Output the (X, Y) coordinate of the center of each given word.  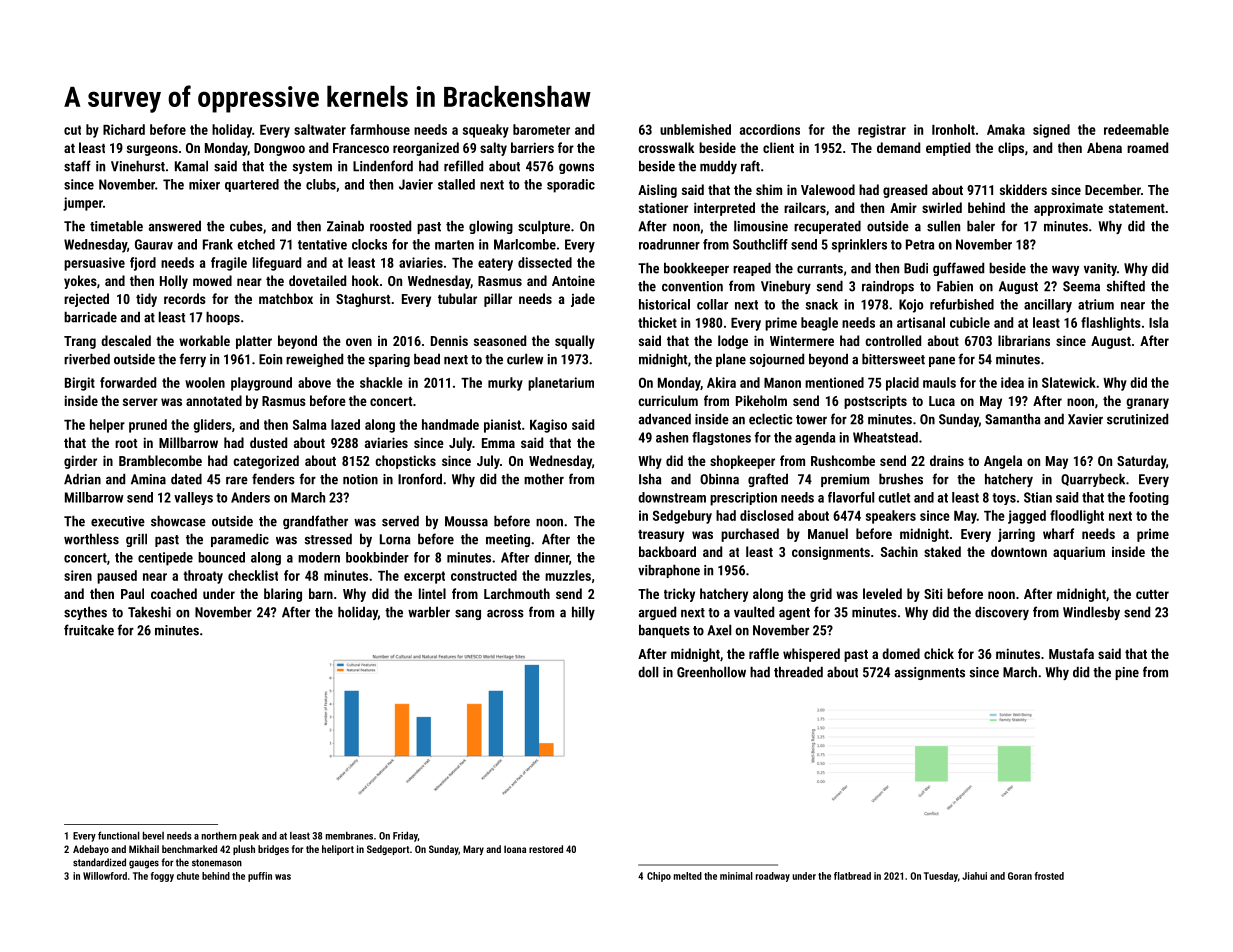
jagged (1027, 517)
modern (319, 557)
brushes (901, 479)
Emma (498, 443)
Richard (124, 129)
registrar (882, 131)
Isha (650, 479)
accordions (770, 129)
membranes (349, 835)
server (140, 402)
